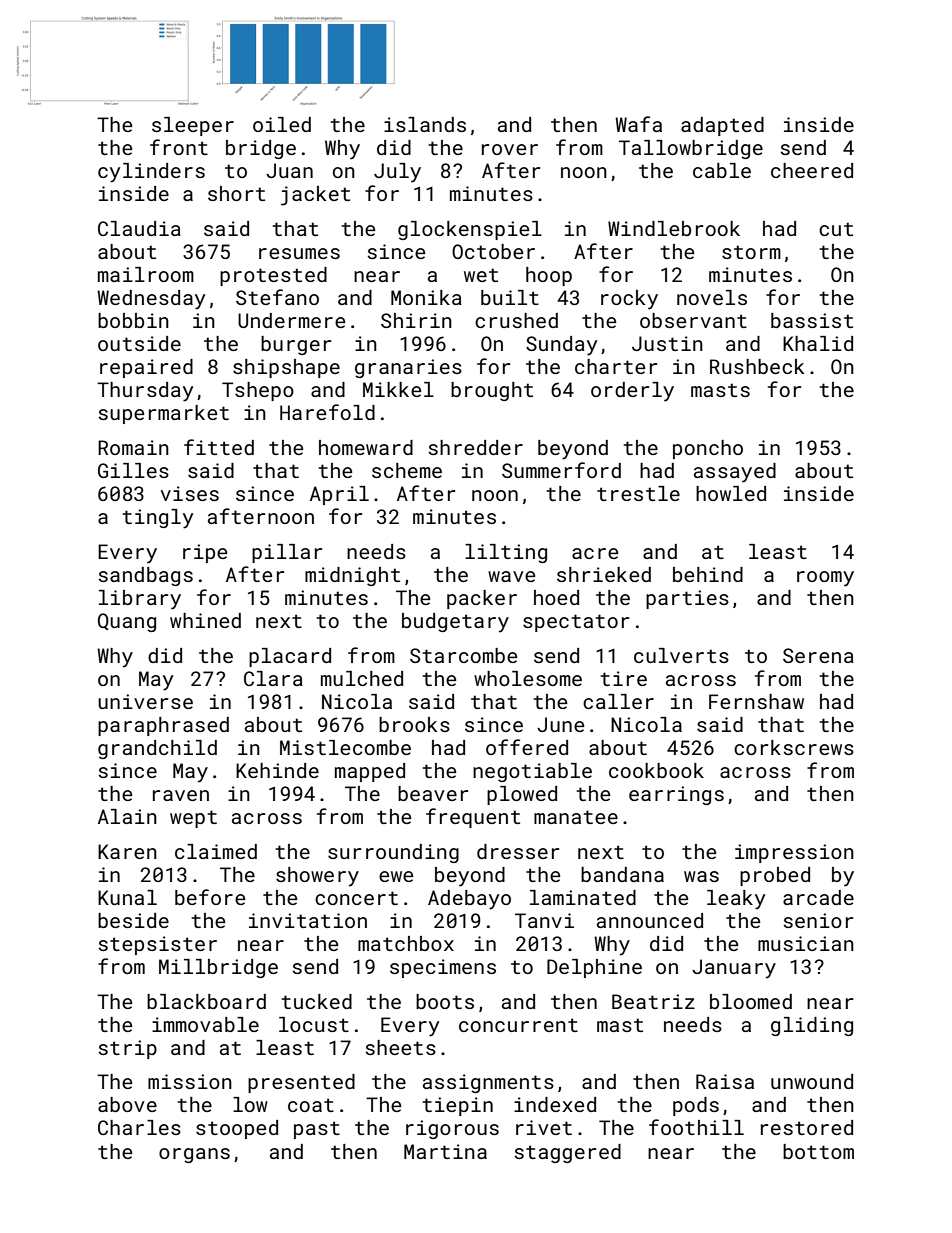 The width and height of the screenshot is (952, 1233). Describe the element at coordinates (687, 599) in the screenshot. I see `parties` at that location.
